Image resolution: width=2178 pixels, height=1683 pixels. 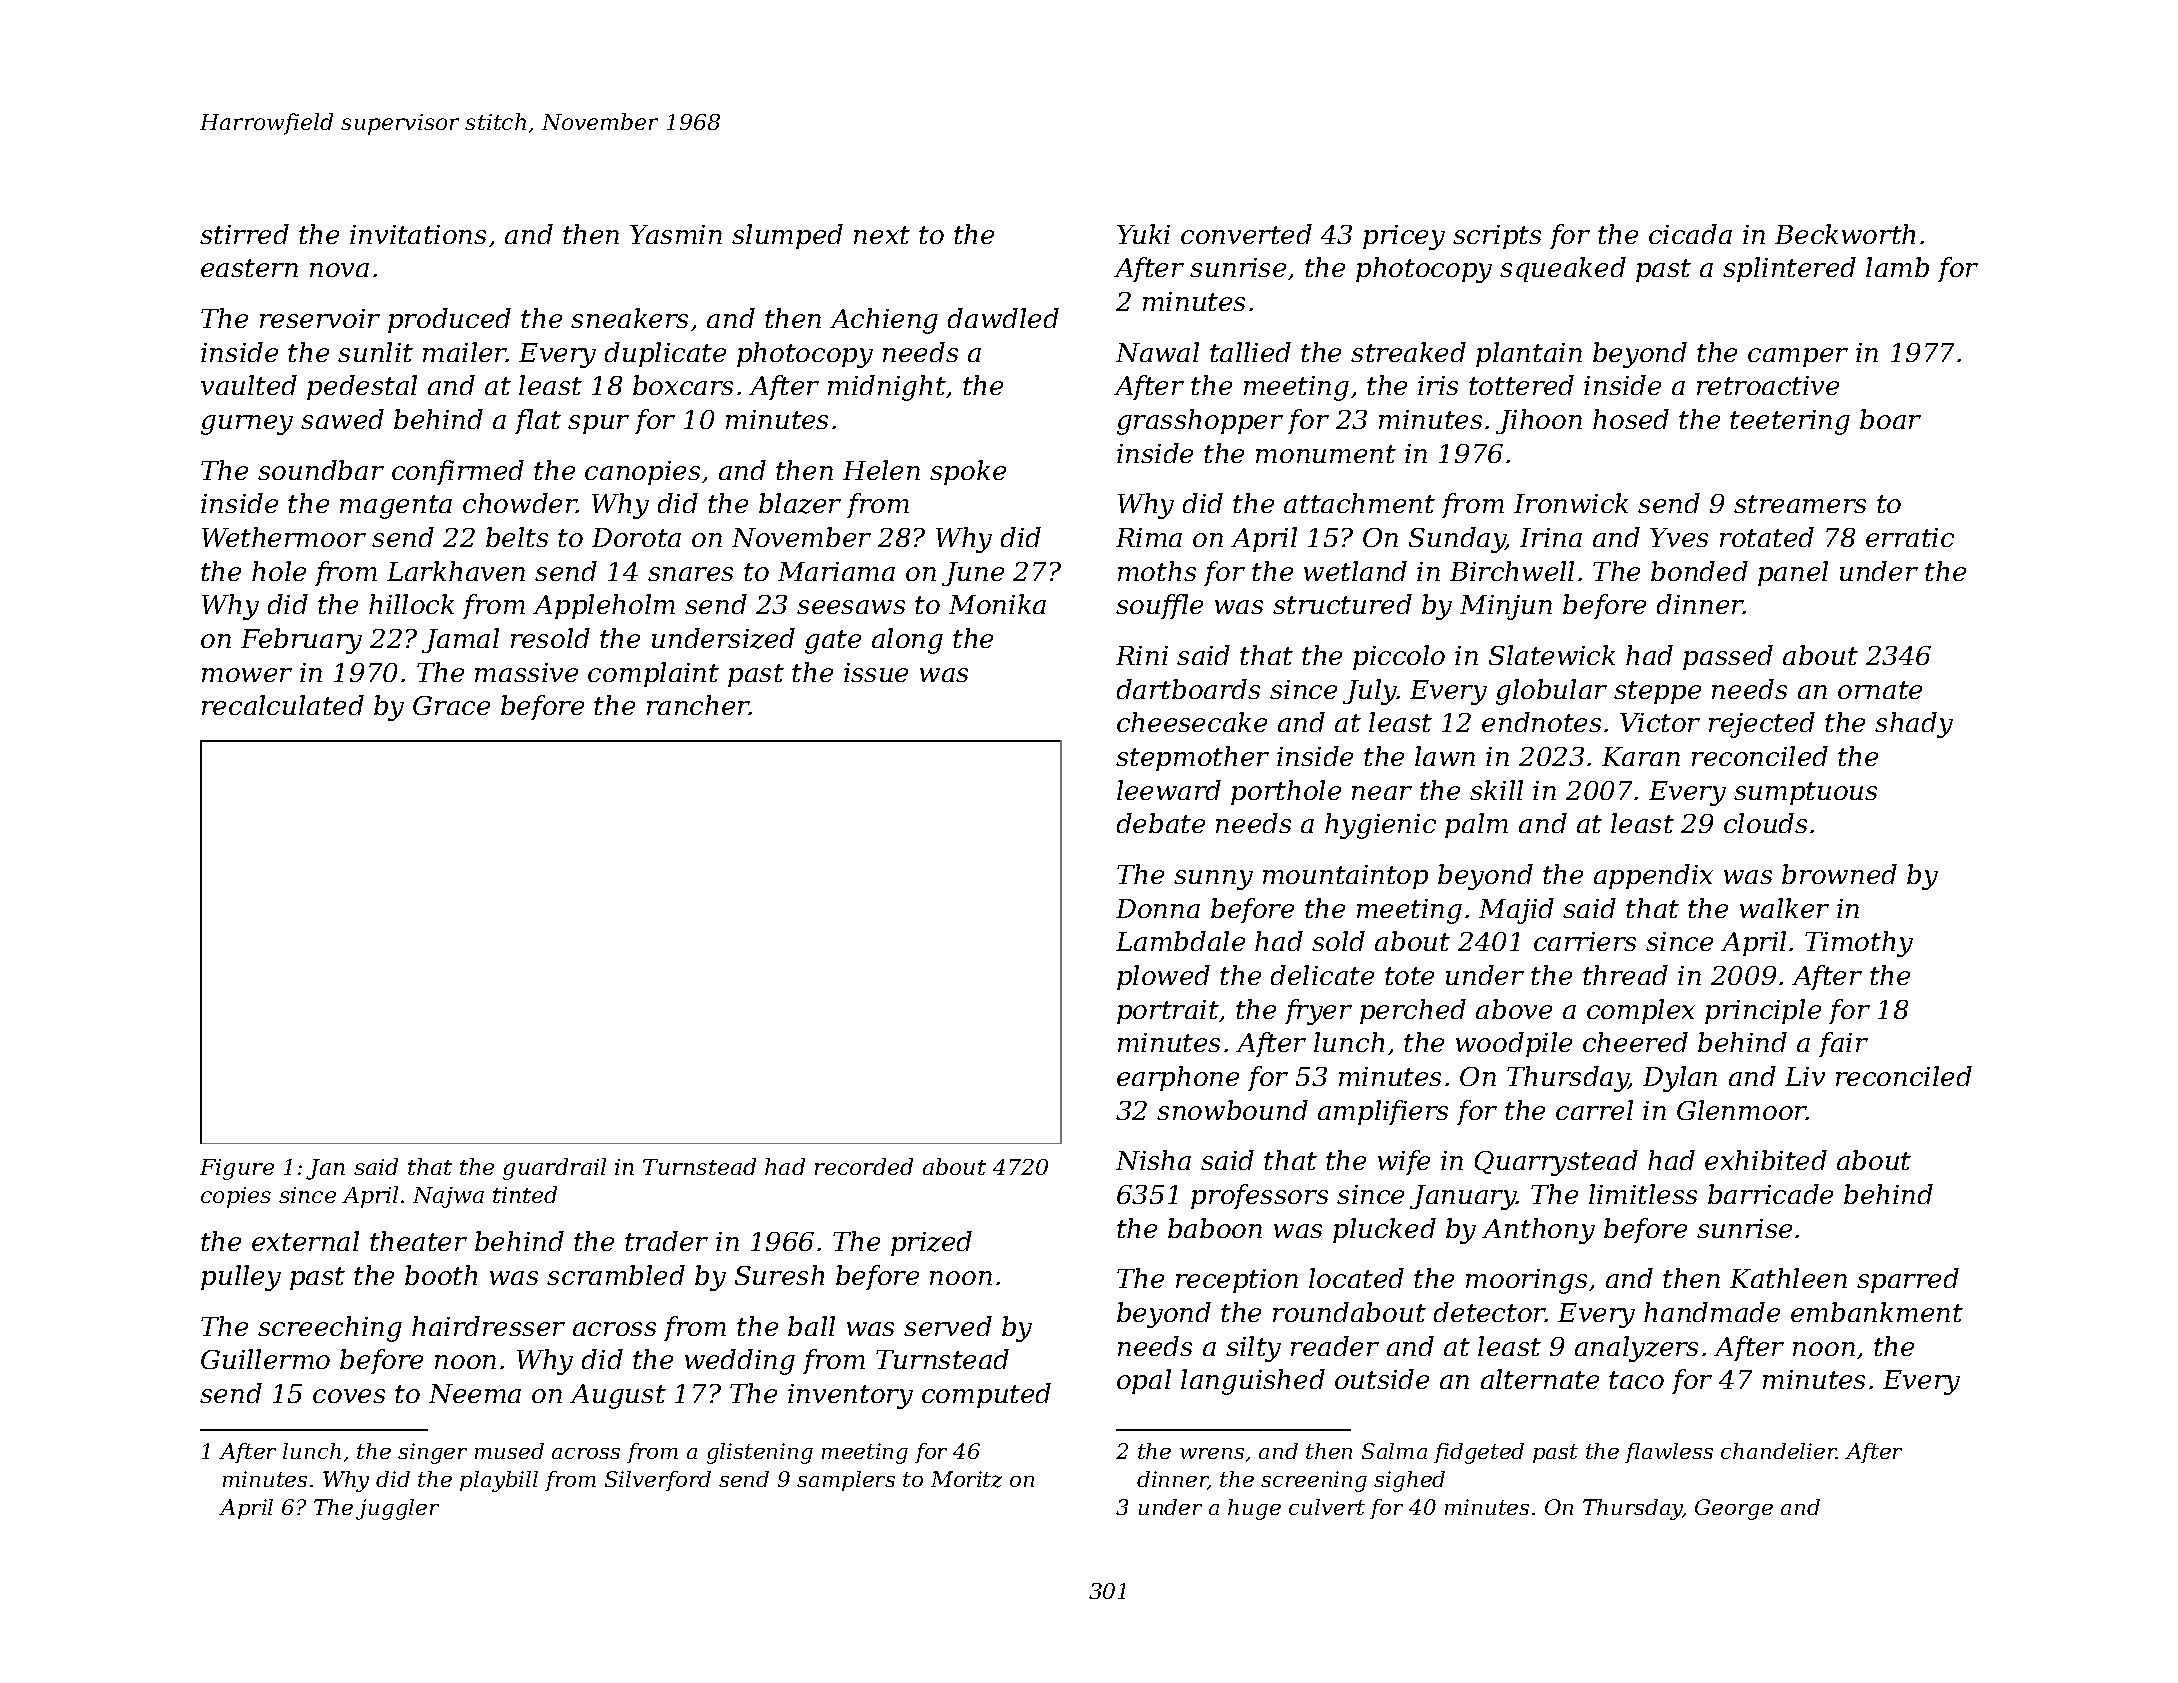 I want to click on next, so click(x=882, y=235).
